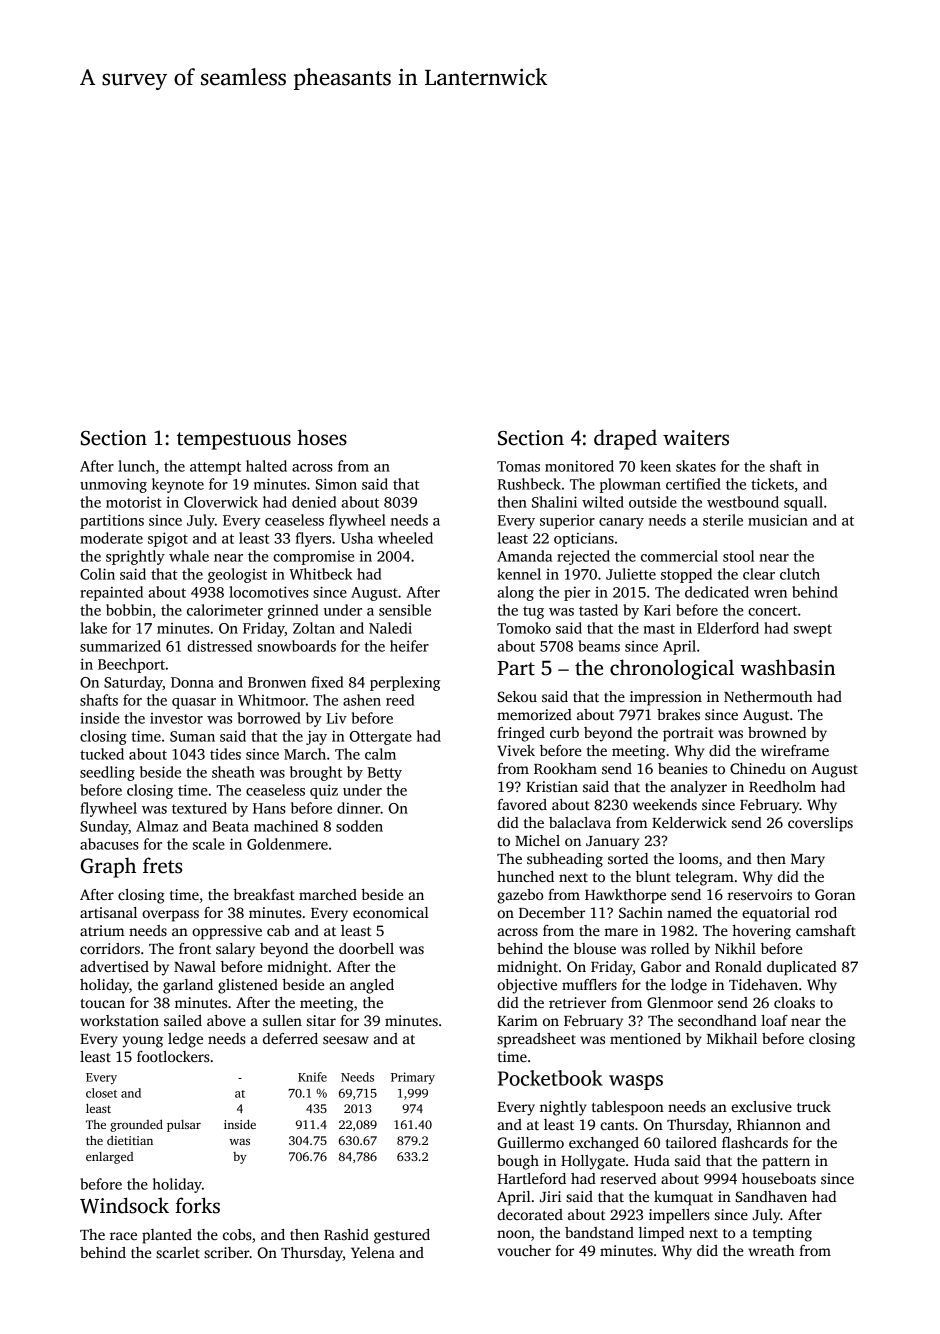 Image resolution: width=940 pixels, height=1334 pixels. Describe the element at coordinates (537, 840) in the document. I see `Michel` at that location.
